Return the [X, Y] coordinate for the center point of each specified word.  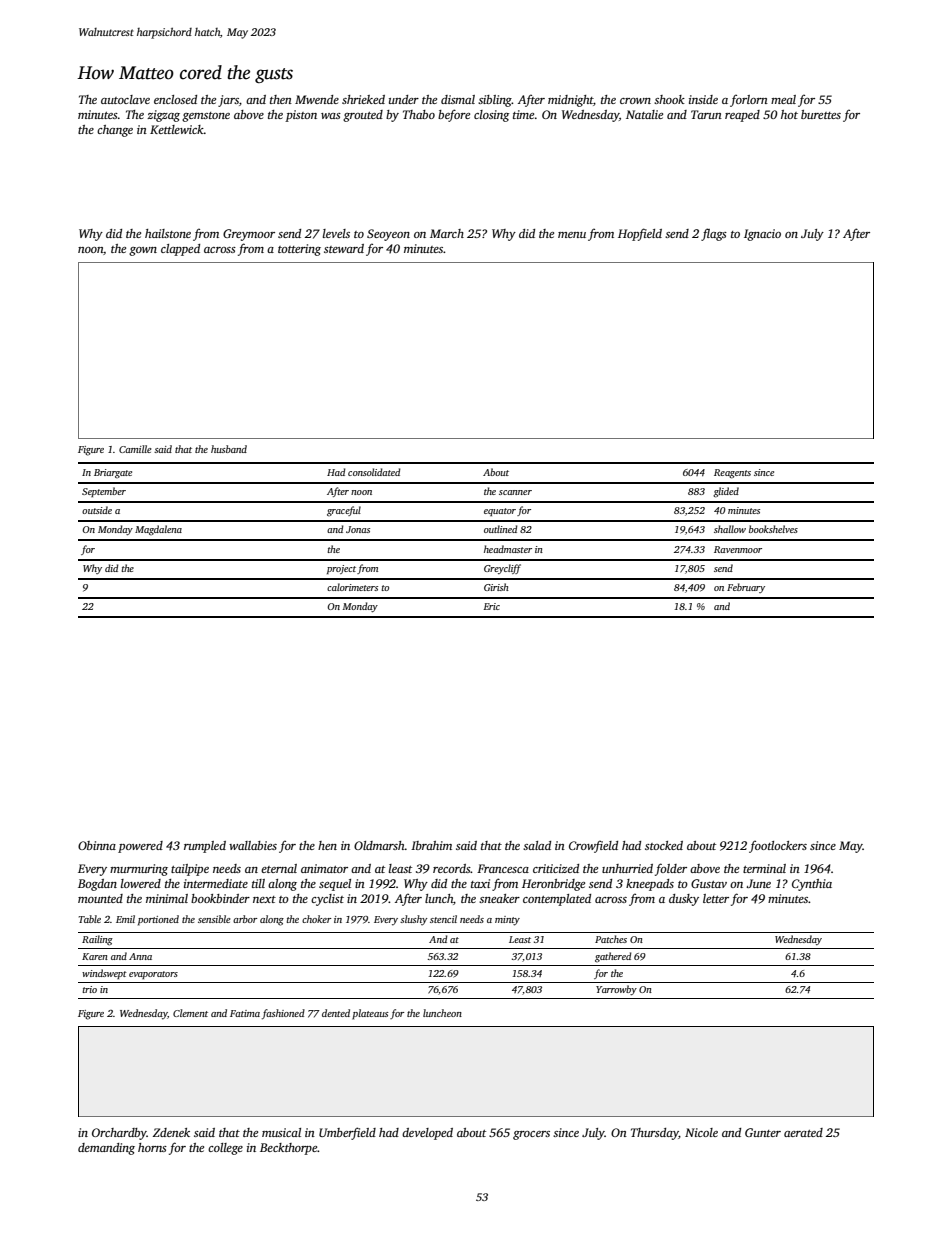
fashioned [283, 1014]
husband [229, 449]
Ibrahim [431, 845]
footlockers [778, 846]
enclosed [175, 99]
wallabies [253, 845]
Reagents [732, 474]
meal [783, 99]
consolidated [374, 472]
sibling [495, 101]
